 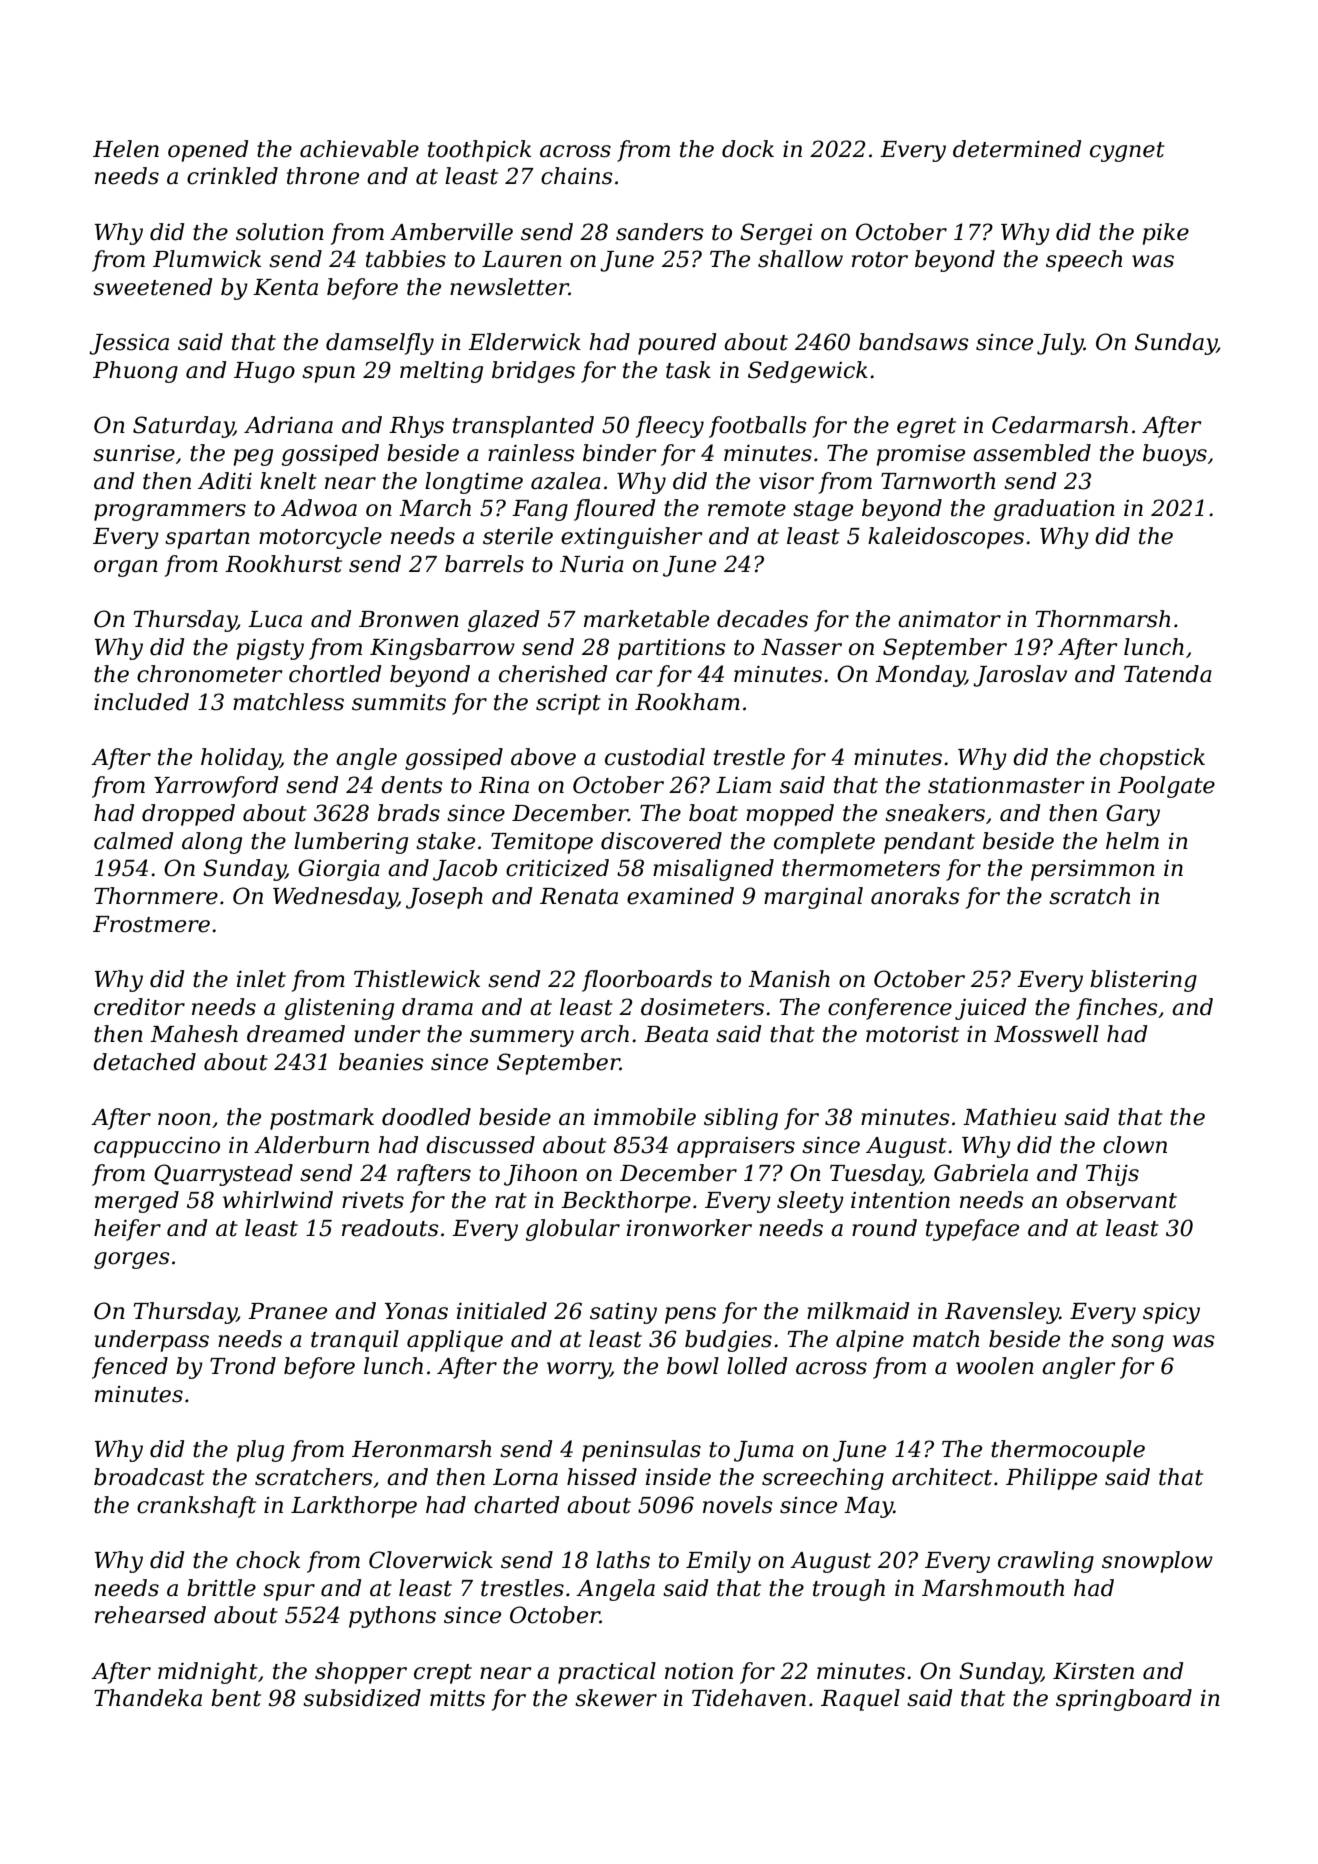 What do you see at coordinates (1051, 1479) in the screenshot?
I see `Philippe` at bounding box center [1051, 1479].
